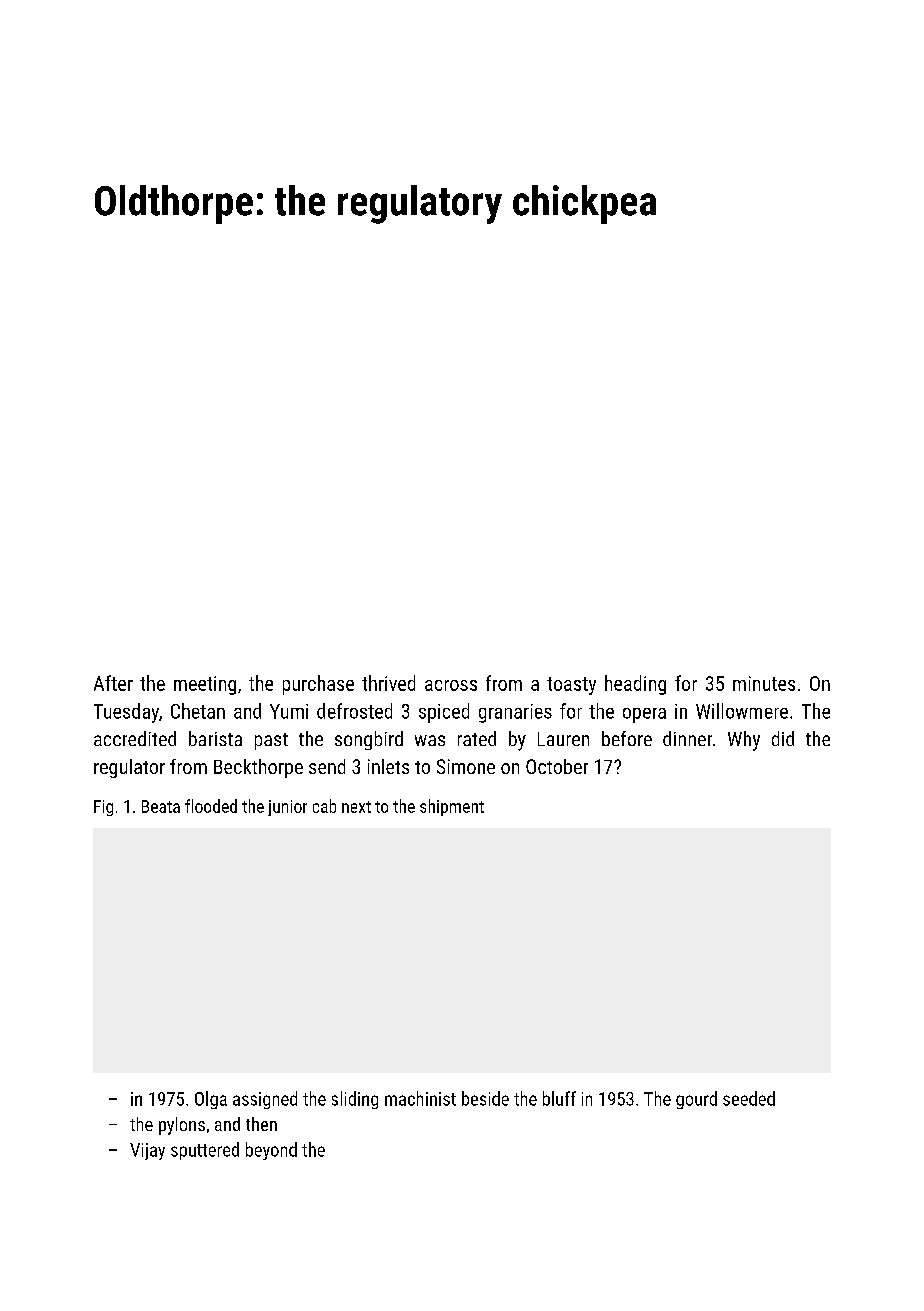  I want to click on minutes, so click(764, 683).
